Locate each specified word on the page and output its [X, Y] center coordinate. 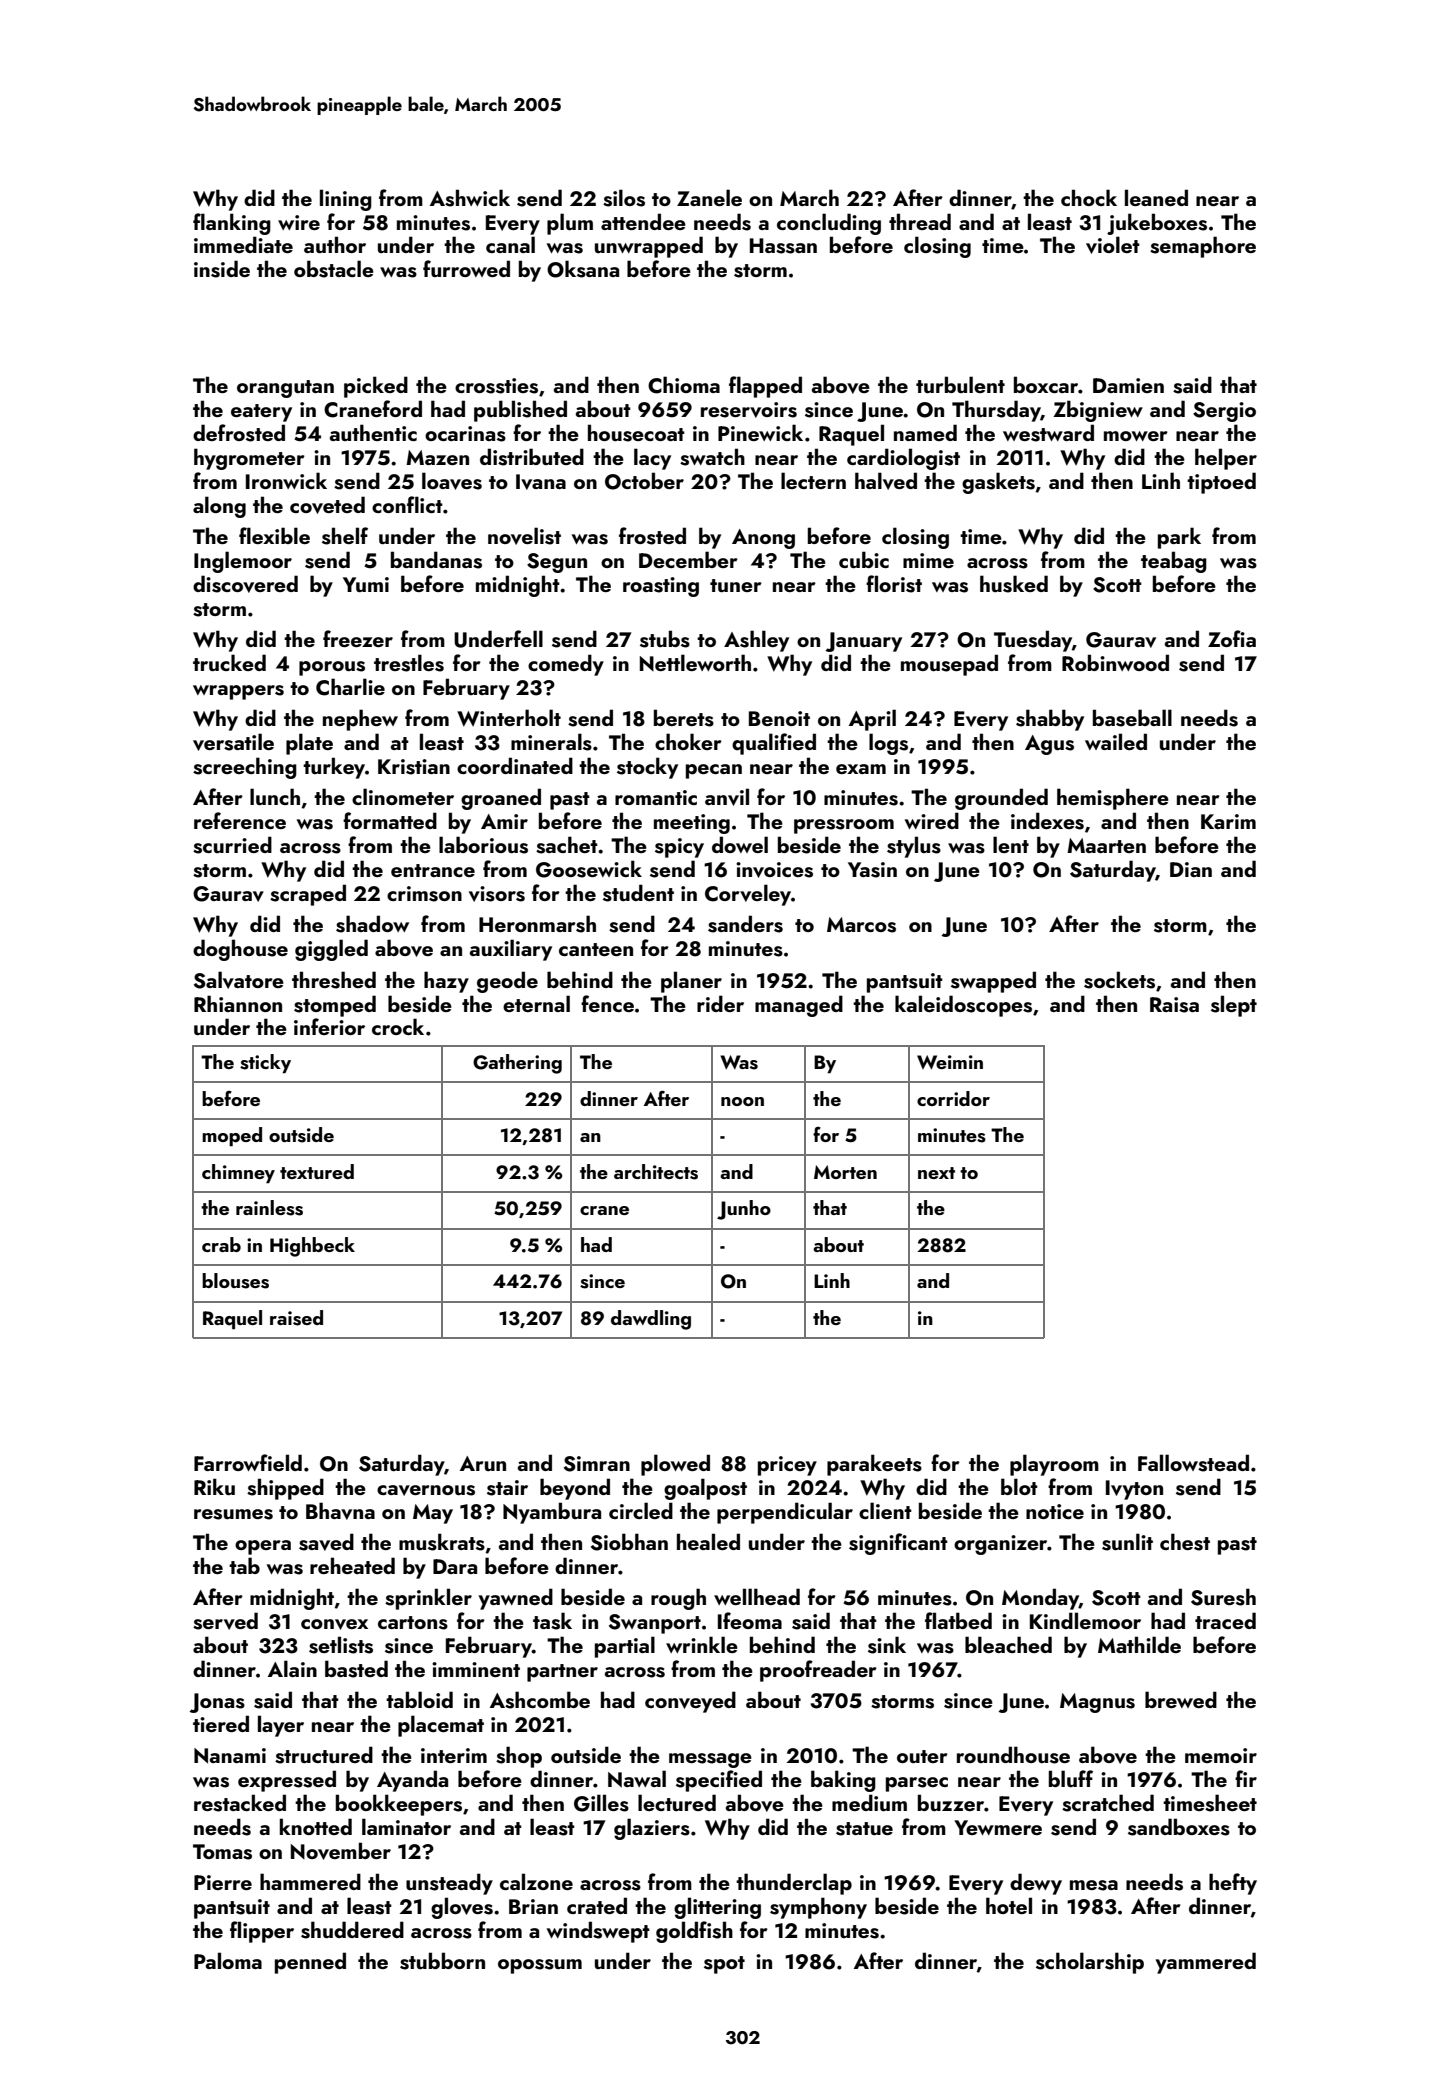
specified [719, 1781]
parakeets [874, 1465]
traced [1225, 1620]
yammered [1205, 1963]
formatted [390, 820]
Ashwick [470, 198]
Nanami [230, 1756]
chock [1089, 197]
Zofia [1232, 638]
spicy [679, 848]
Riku [214, 1486]
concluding [829, 224]
